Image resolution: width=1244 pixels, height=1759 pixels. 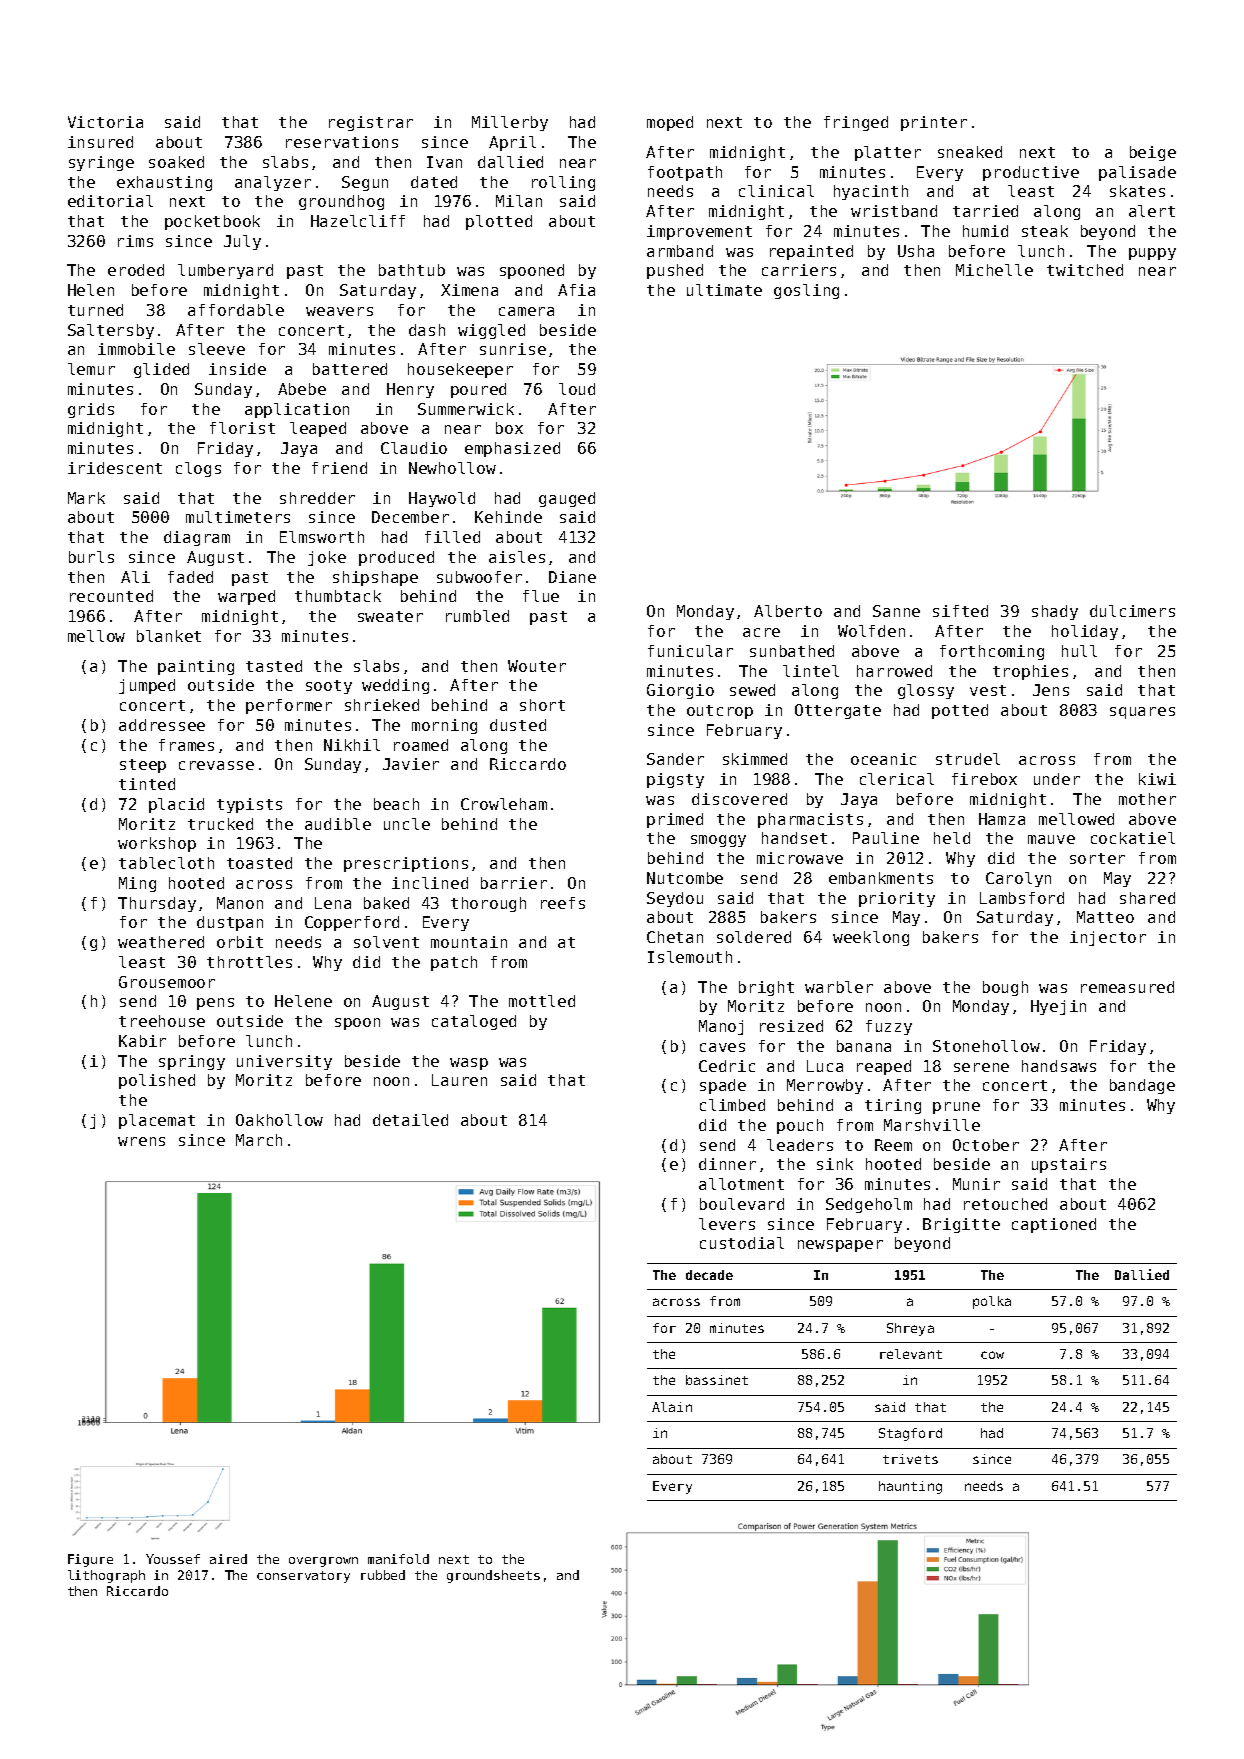 I want to click on registrar, so click(x=371, y=123).
